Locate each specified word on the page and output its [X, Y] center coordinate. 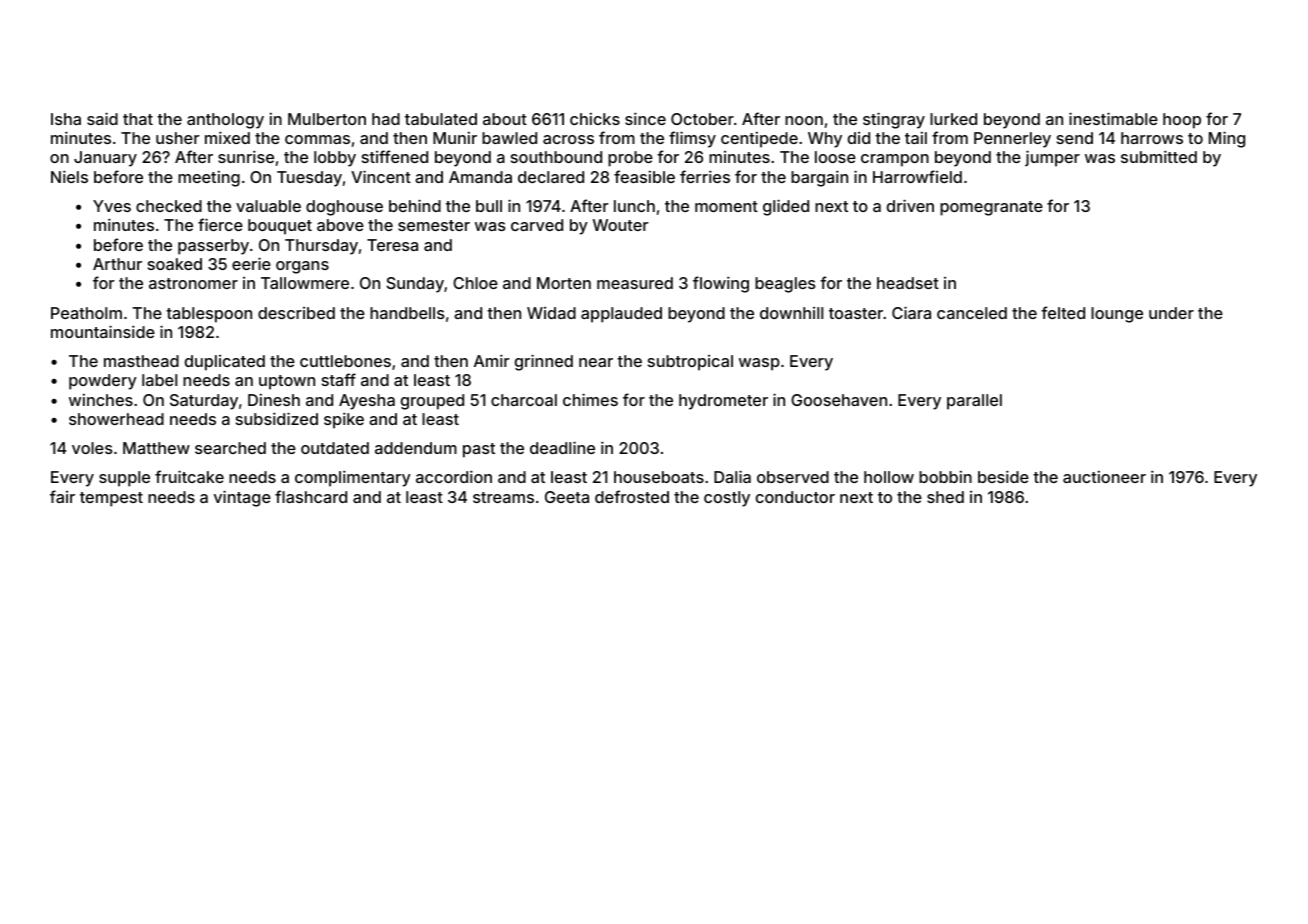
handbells [407, 313]
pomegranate [991, 208]
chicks [595, 119]
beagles [785, 285]
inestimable [1113, 118]
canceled [972, 313]
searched [230, 448]
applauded [621, 315]
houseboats [659, 477]
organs [302, 267]
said [102, 118]
